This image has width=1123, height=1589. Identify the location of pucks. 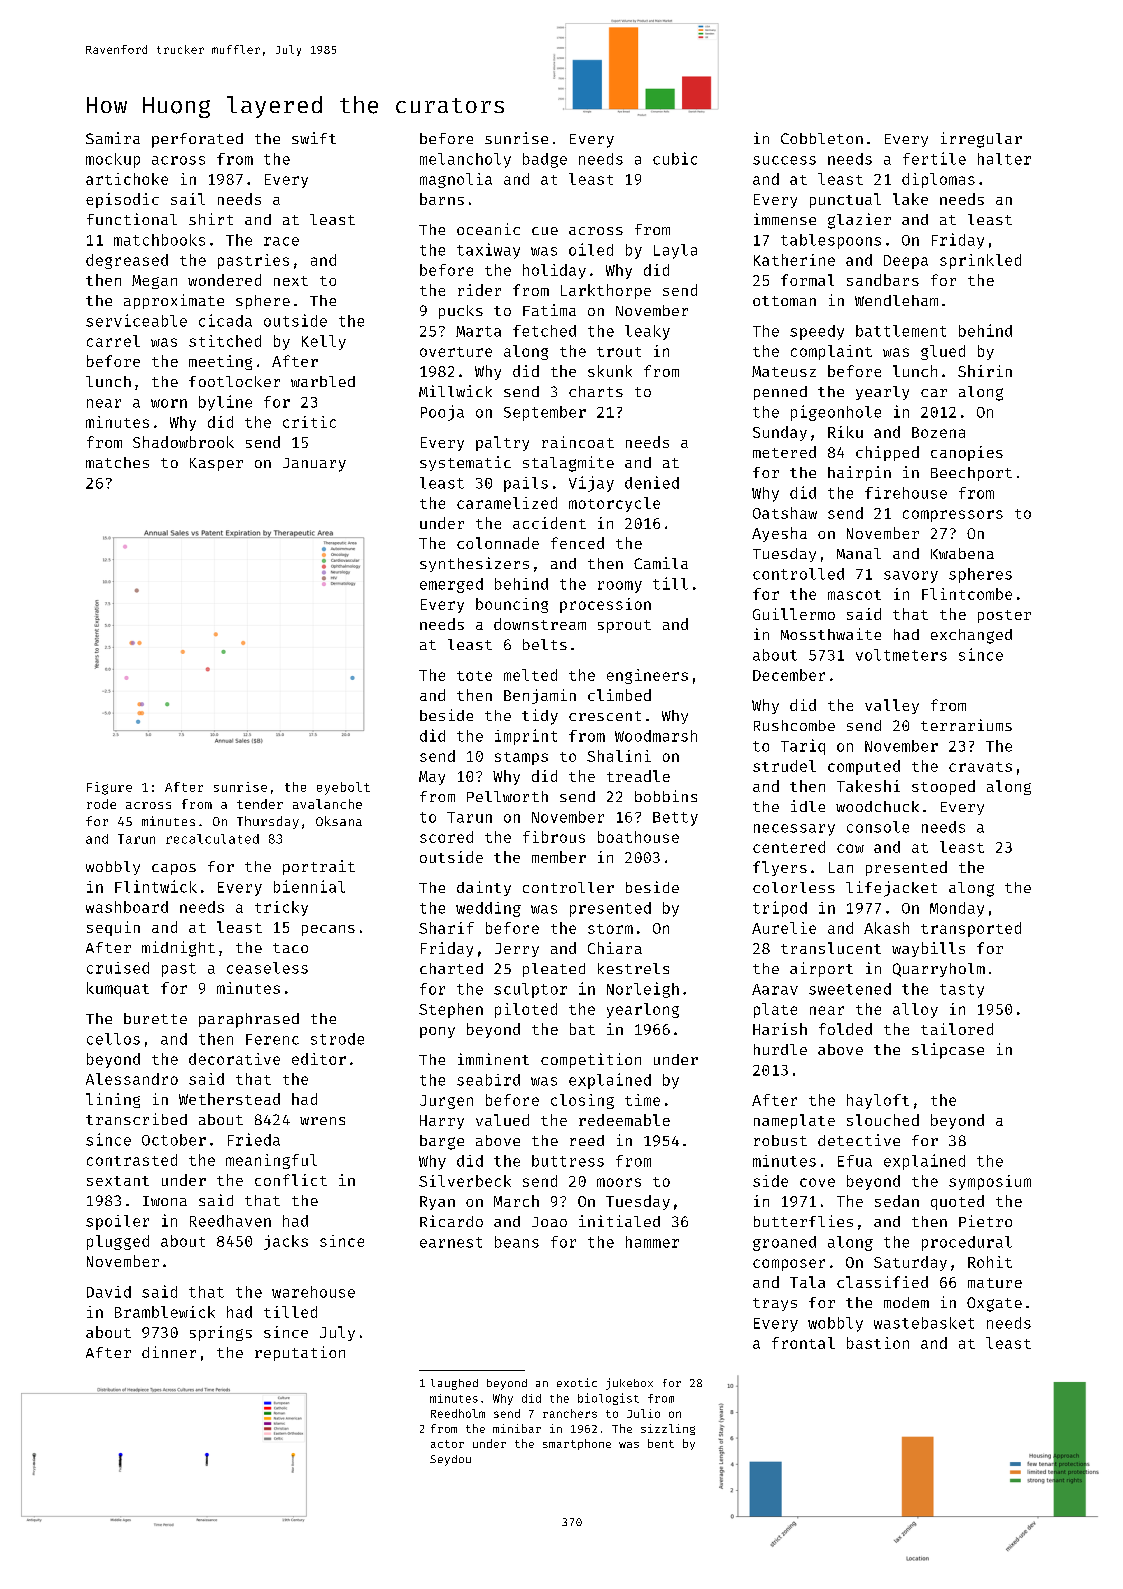
(461, 312).
